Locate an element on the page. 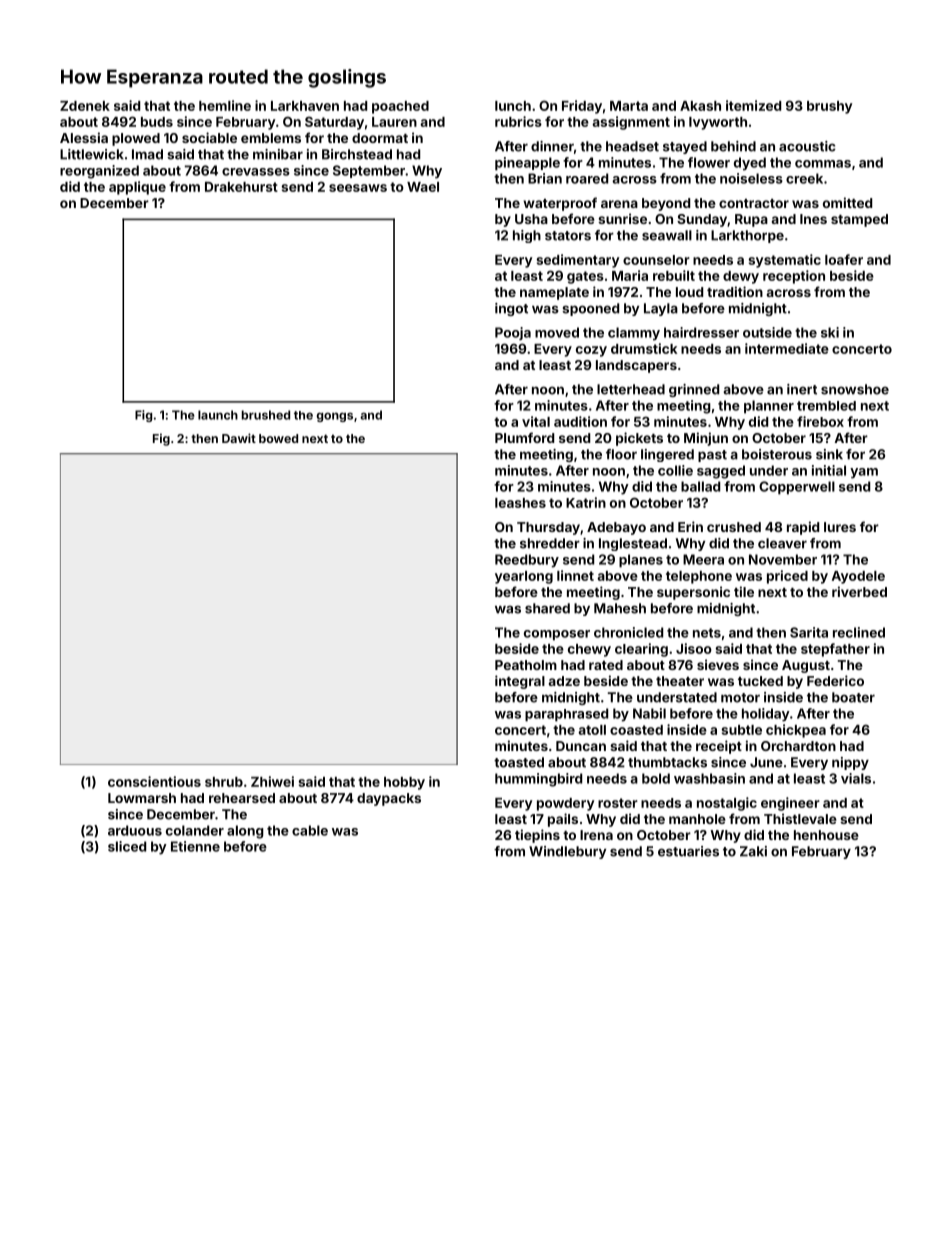 Image resolution: width=952 pixels, height=1233 pixels. tiepins is located at coordinates (537, 836).
